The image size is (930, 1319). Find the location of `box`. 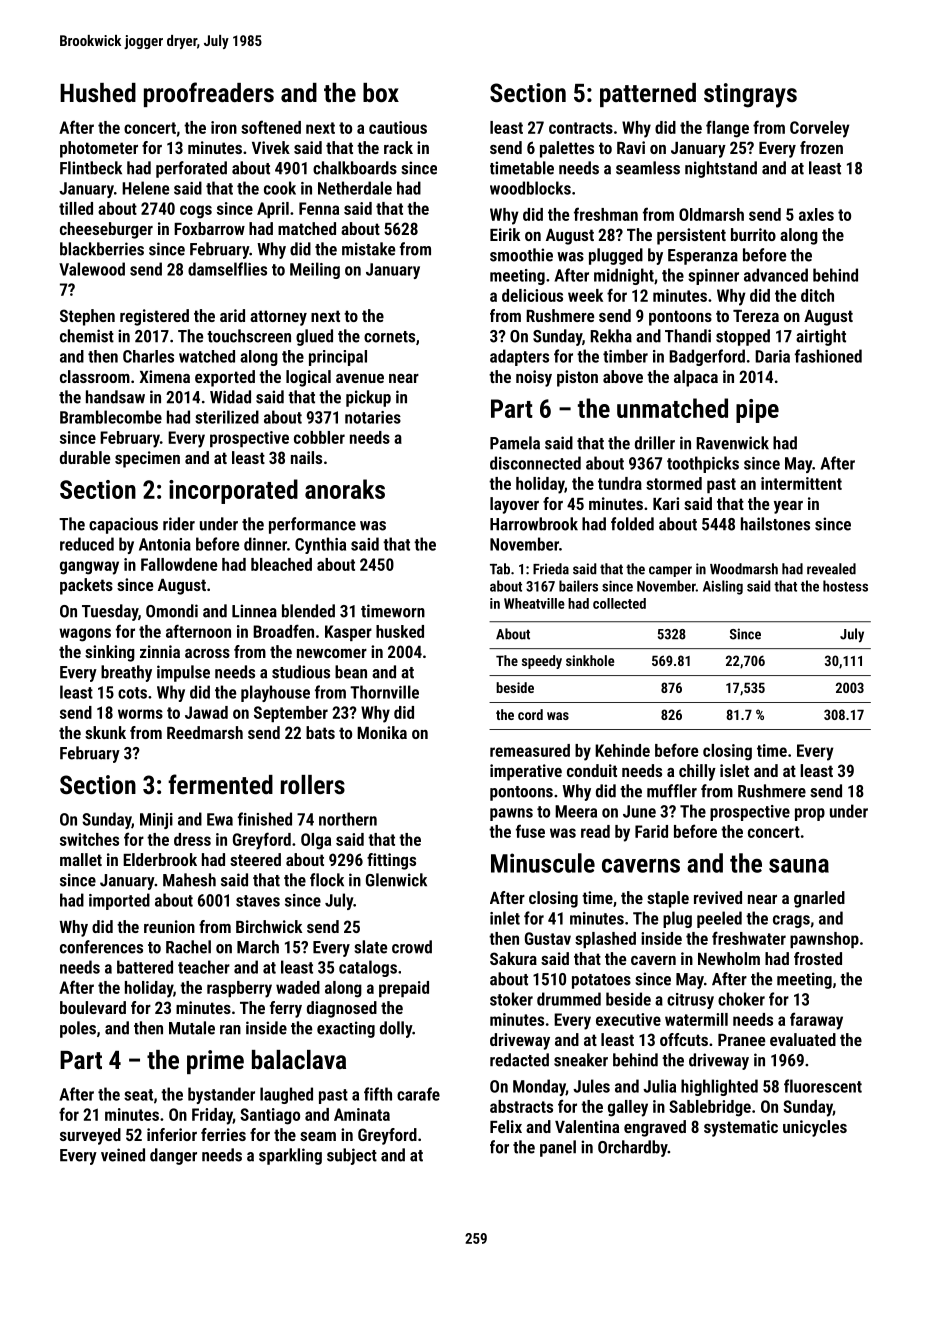

box is located at coordinates (381, 92).
